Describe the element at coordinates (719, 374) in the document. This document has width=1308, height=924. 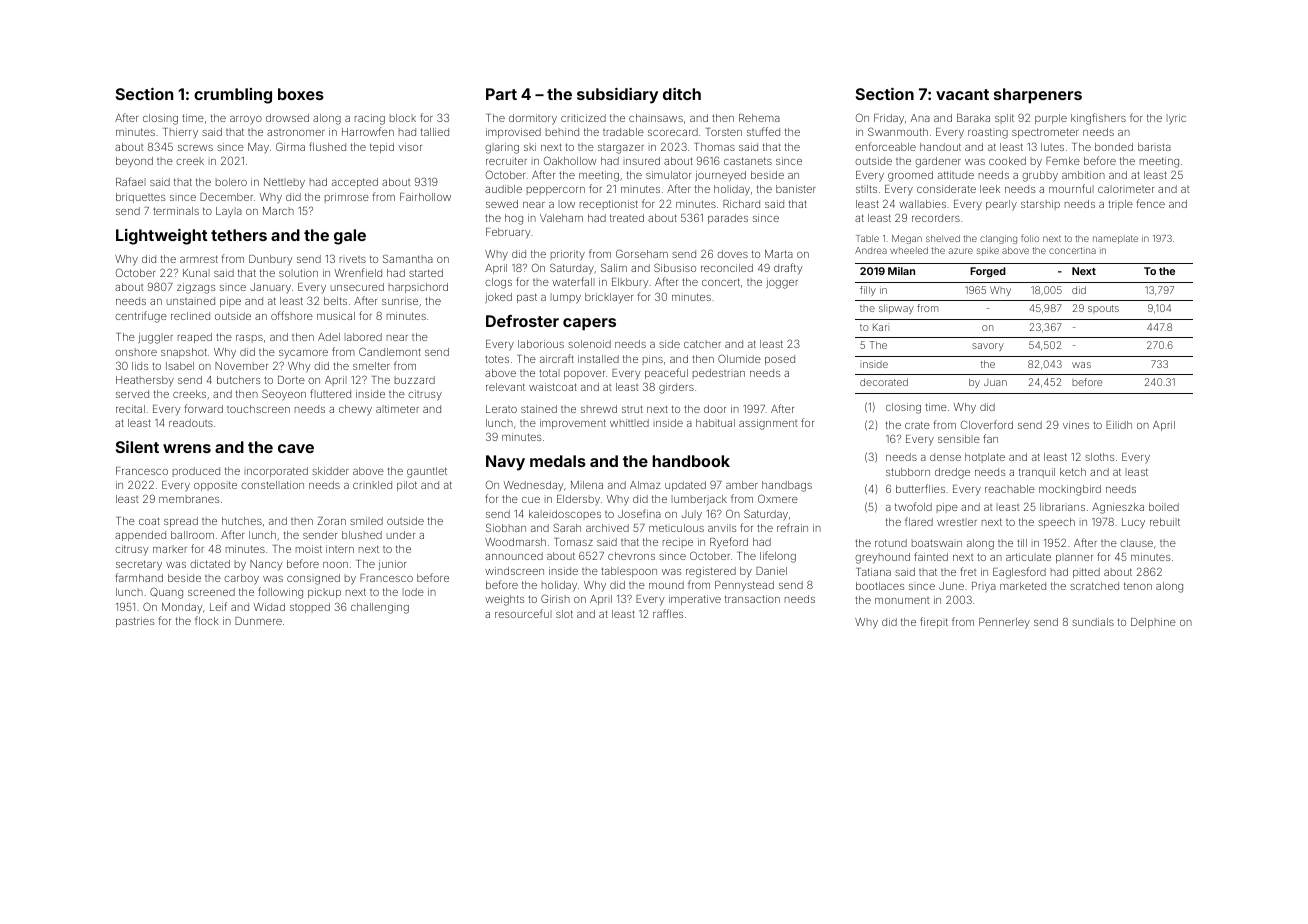
I see `pedestrian` at that location.
